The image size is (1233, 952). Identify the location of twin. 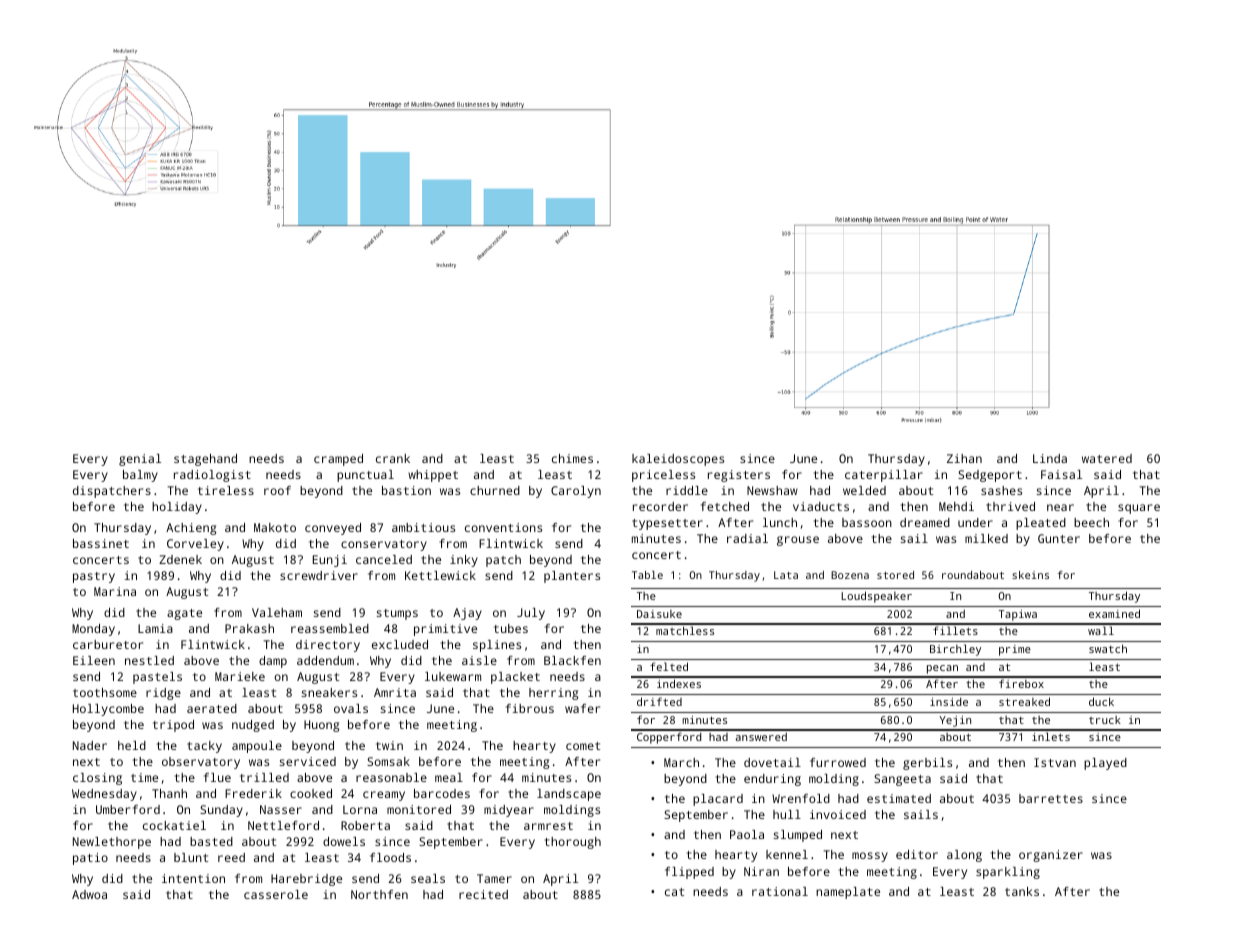
(389, 745).
